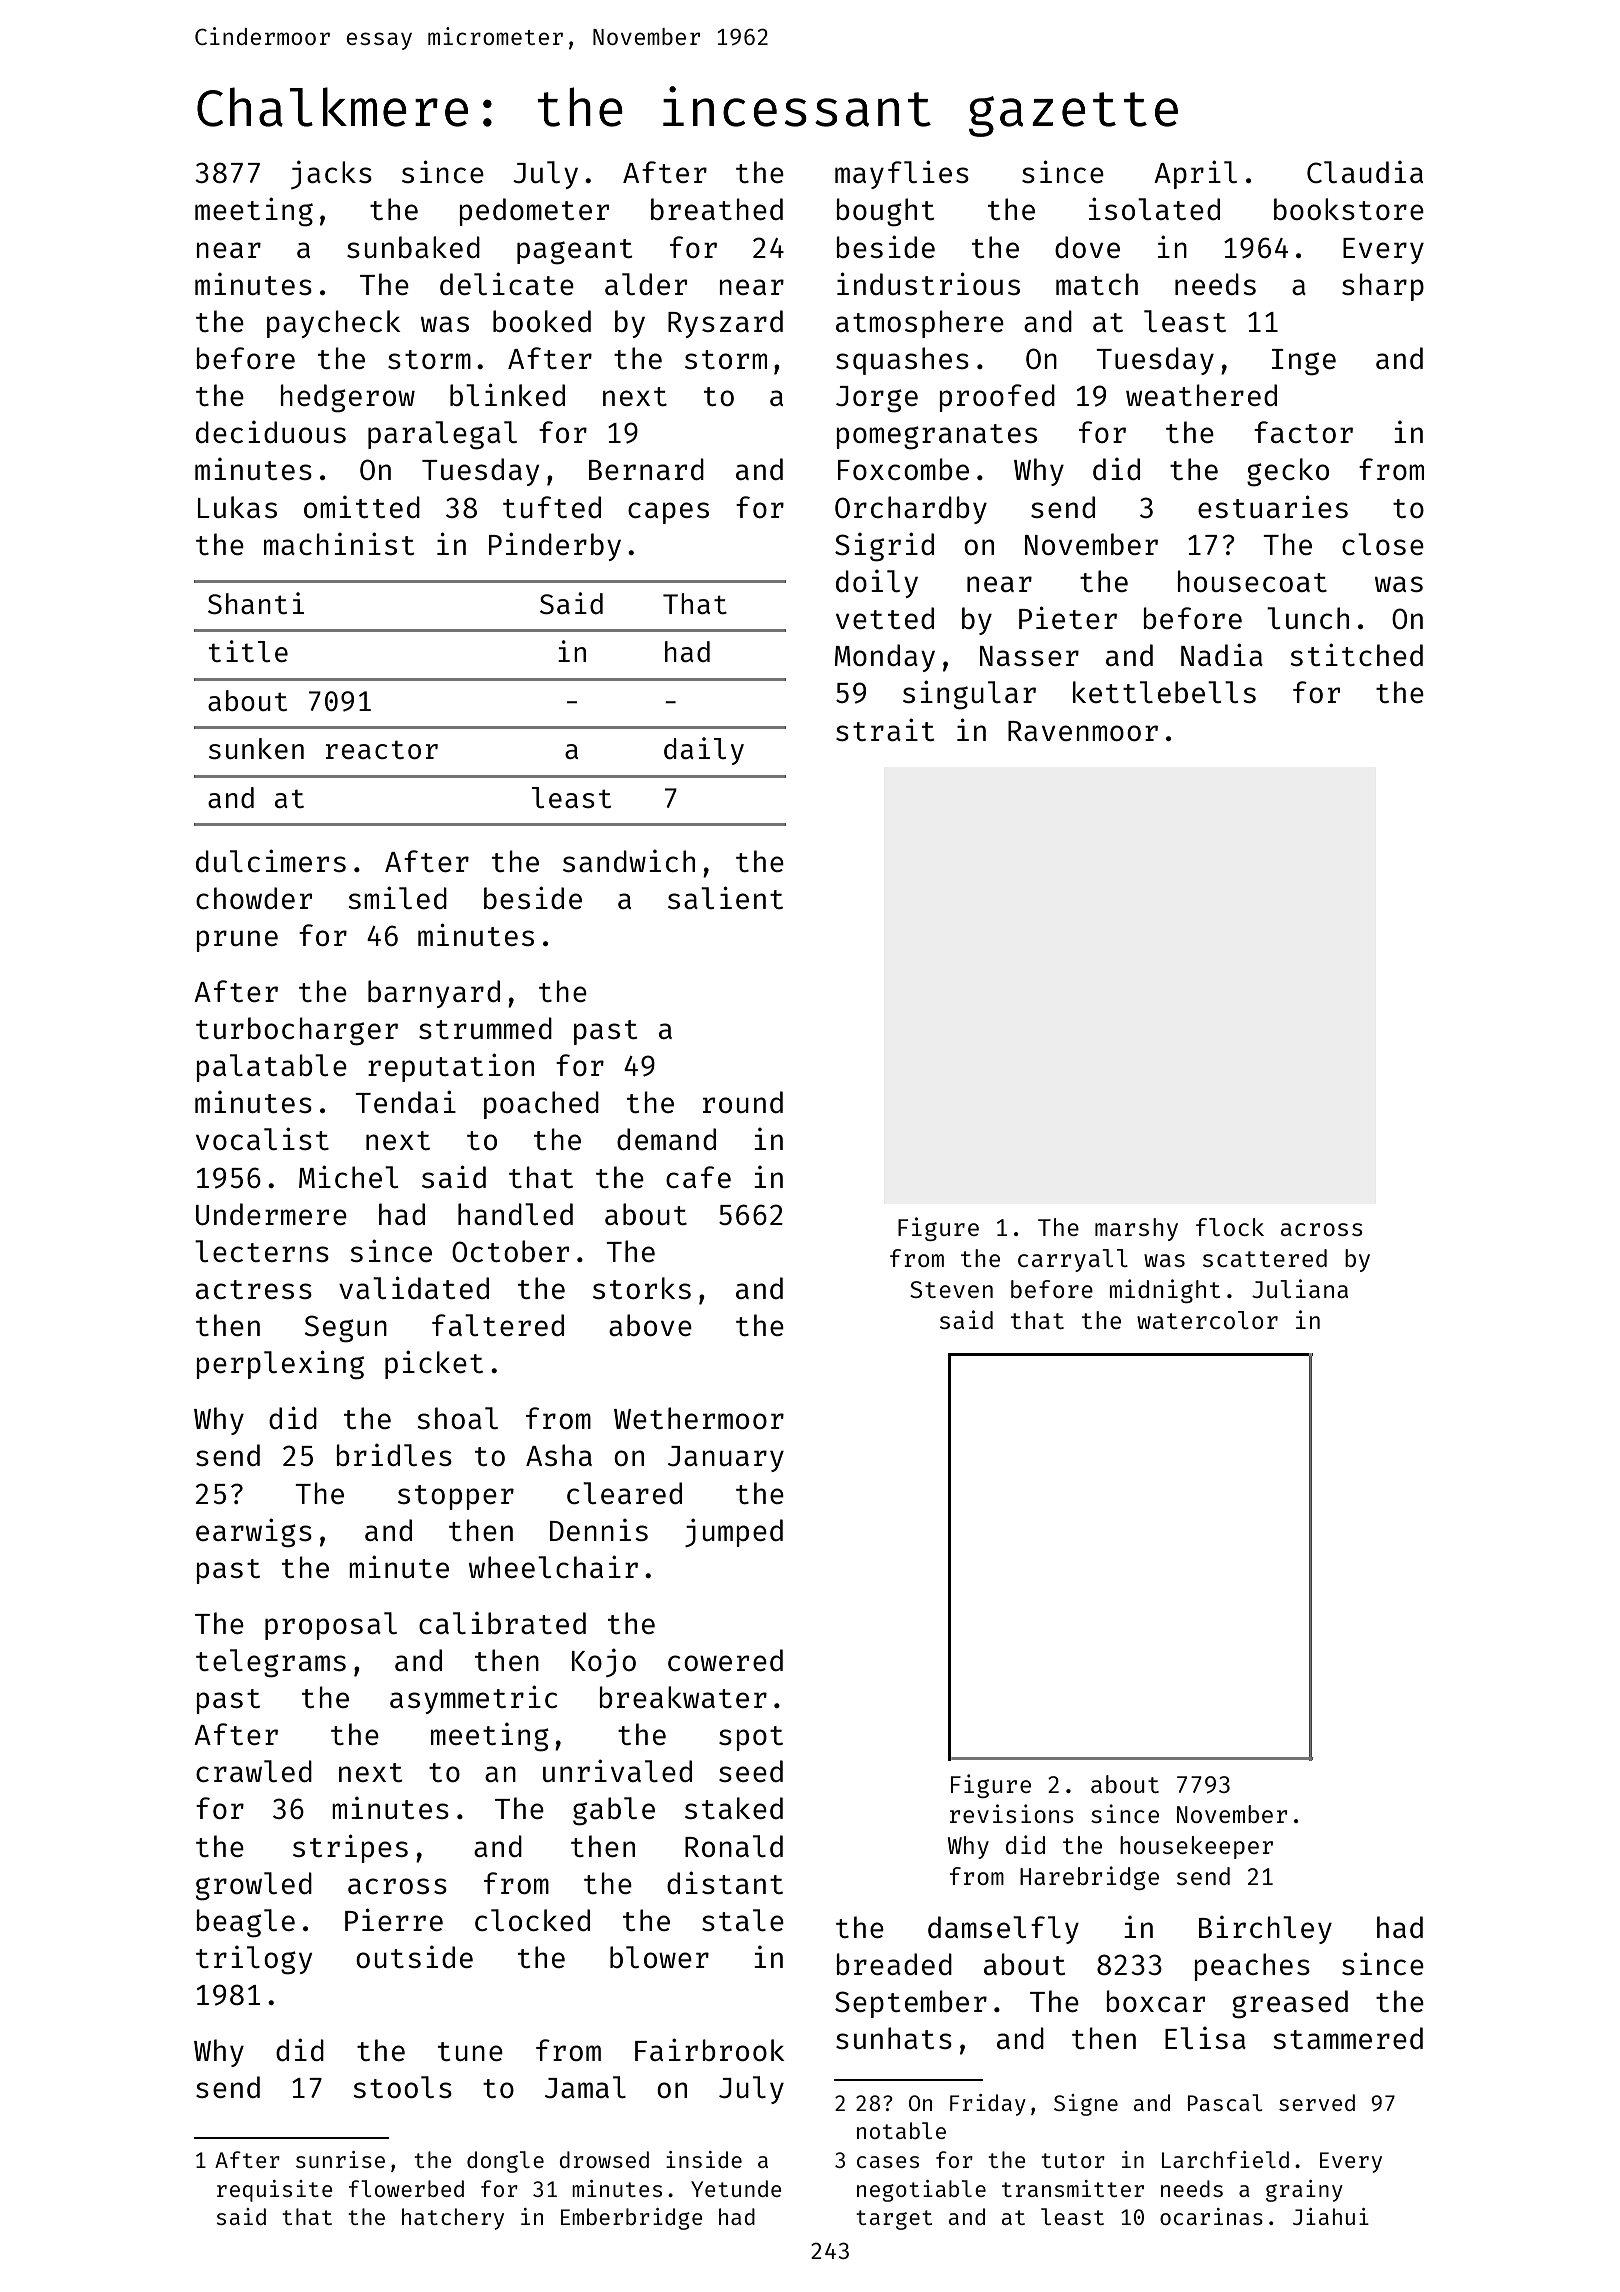  Describe the element at coordinates (1300, 1288) in the screenshot. I see `Juliana` at that location.
